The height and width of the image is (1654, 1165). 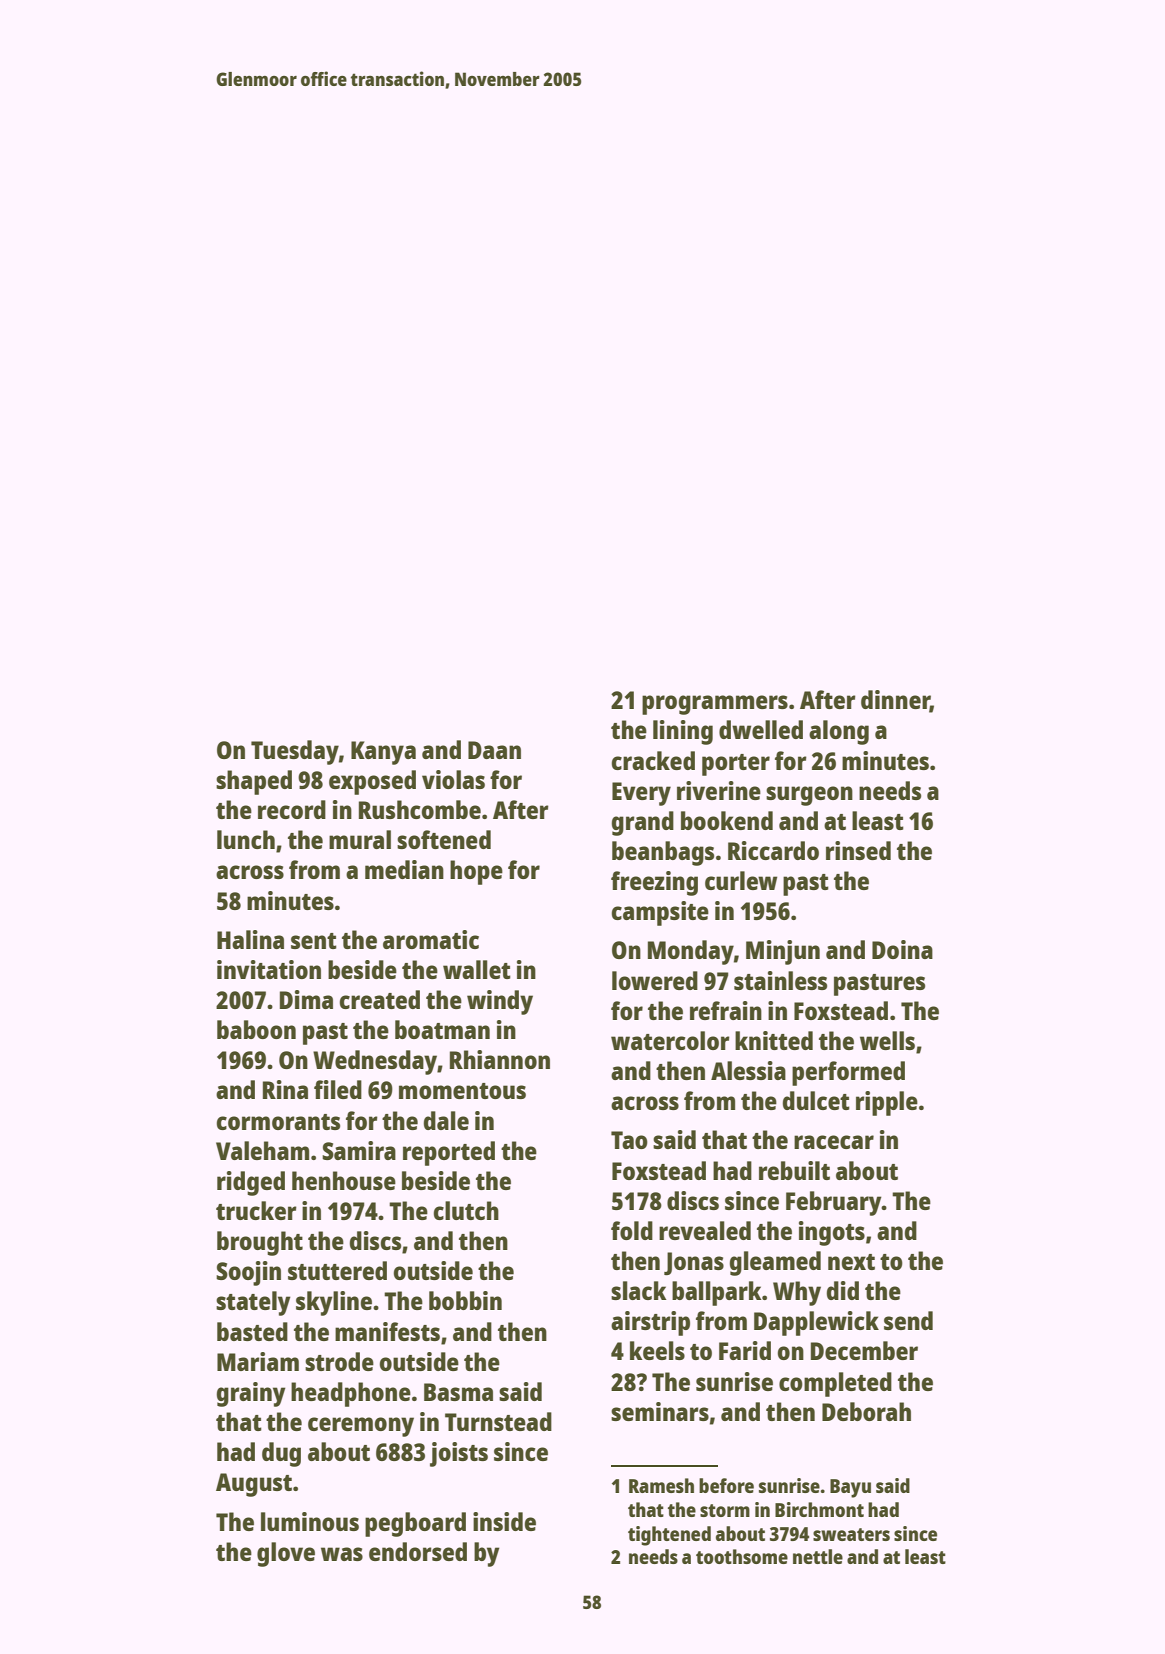 What do you see at coordinates (715, 705) in the image?
I see `programmers` at bounding box center [715, 705].
